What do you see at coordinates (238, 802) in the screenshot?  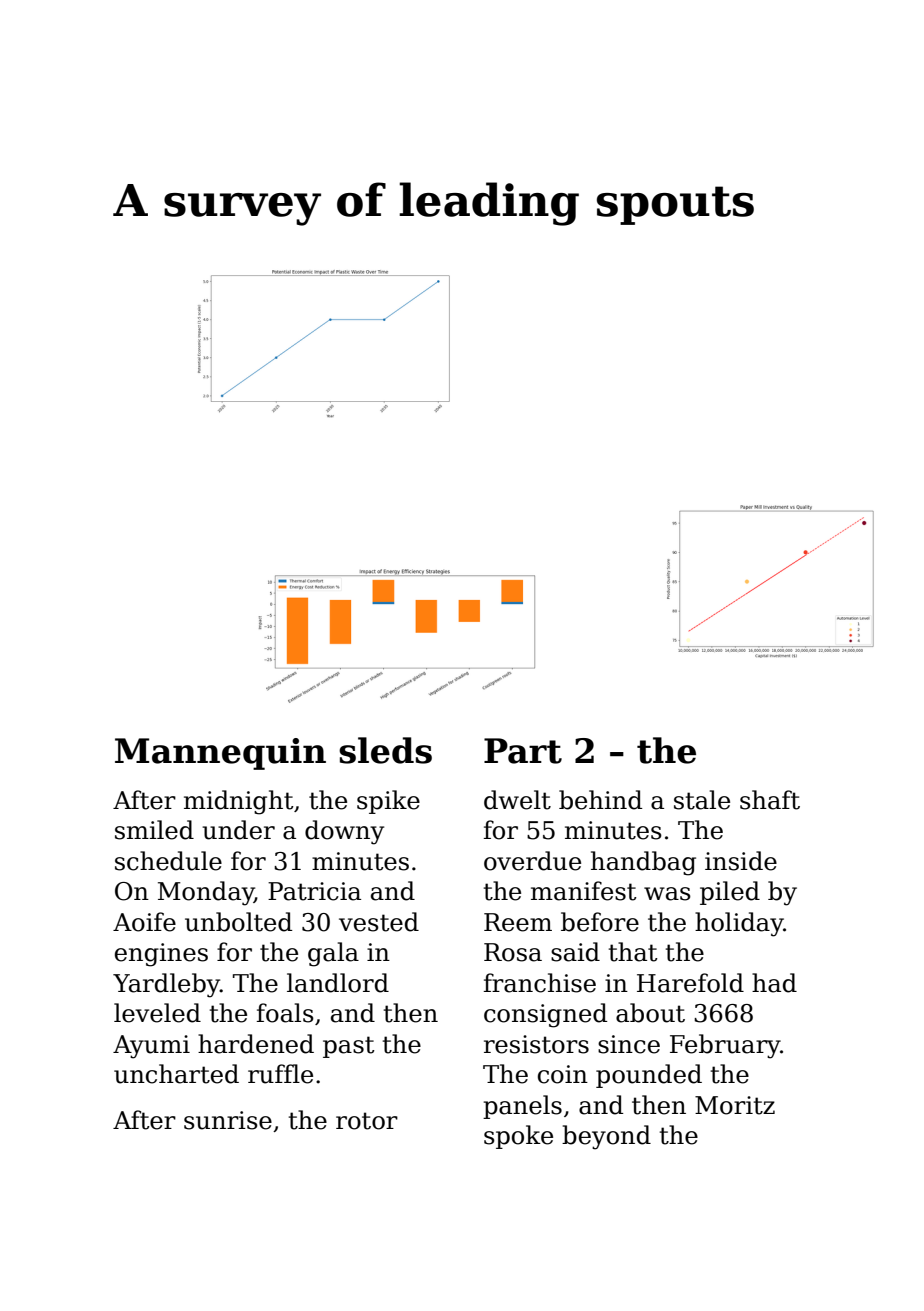 I see `midnight` at bounding box center [238, 802].
